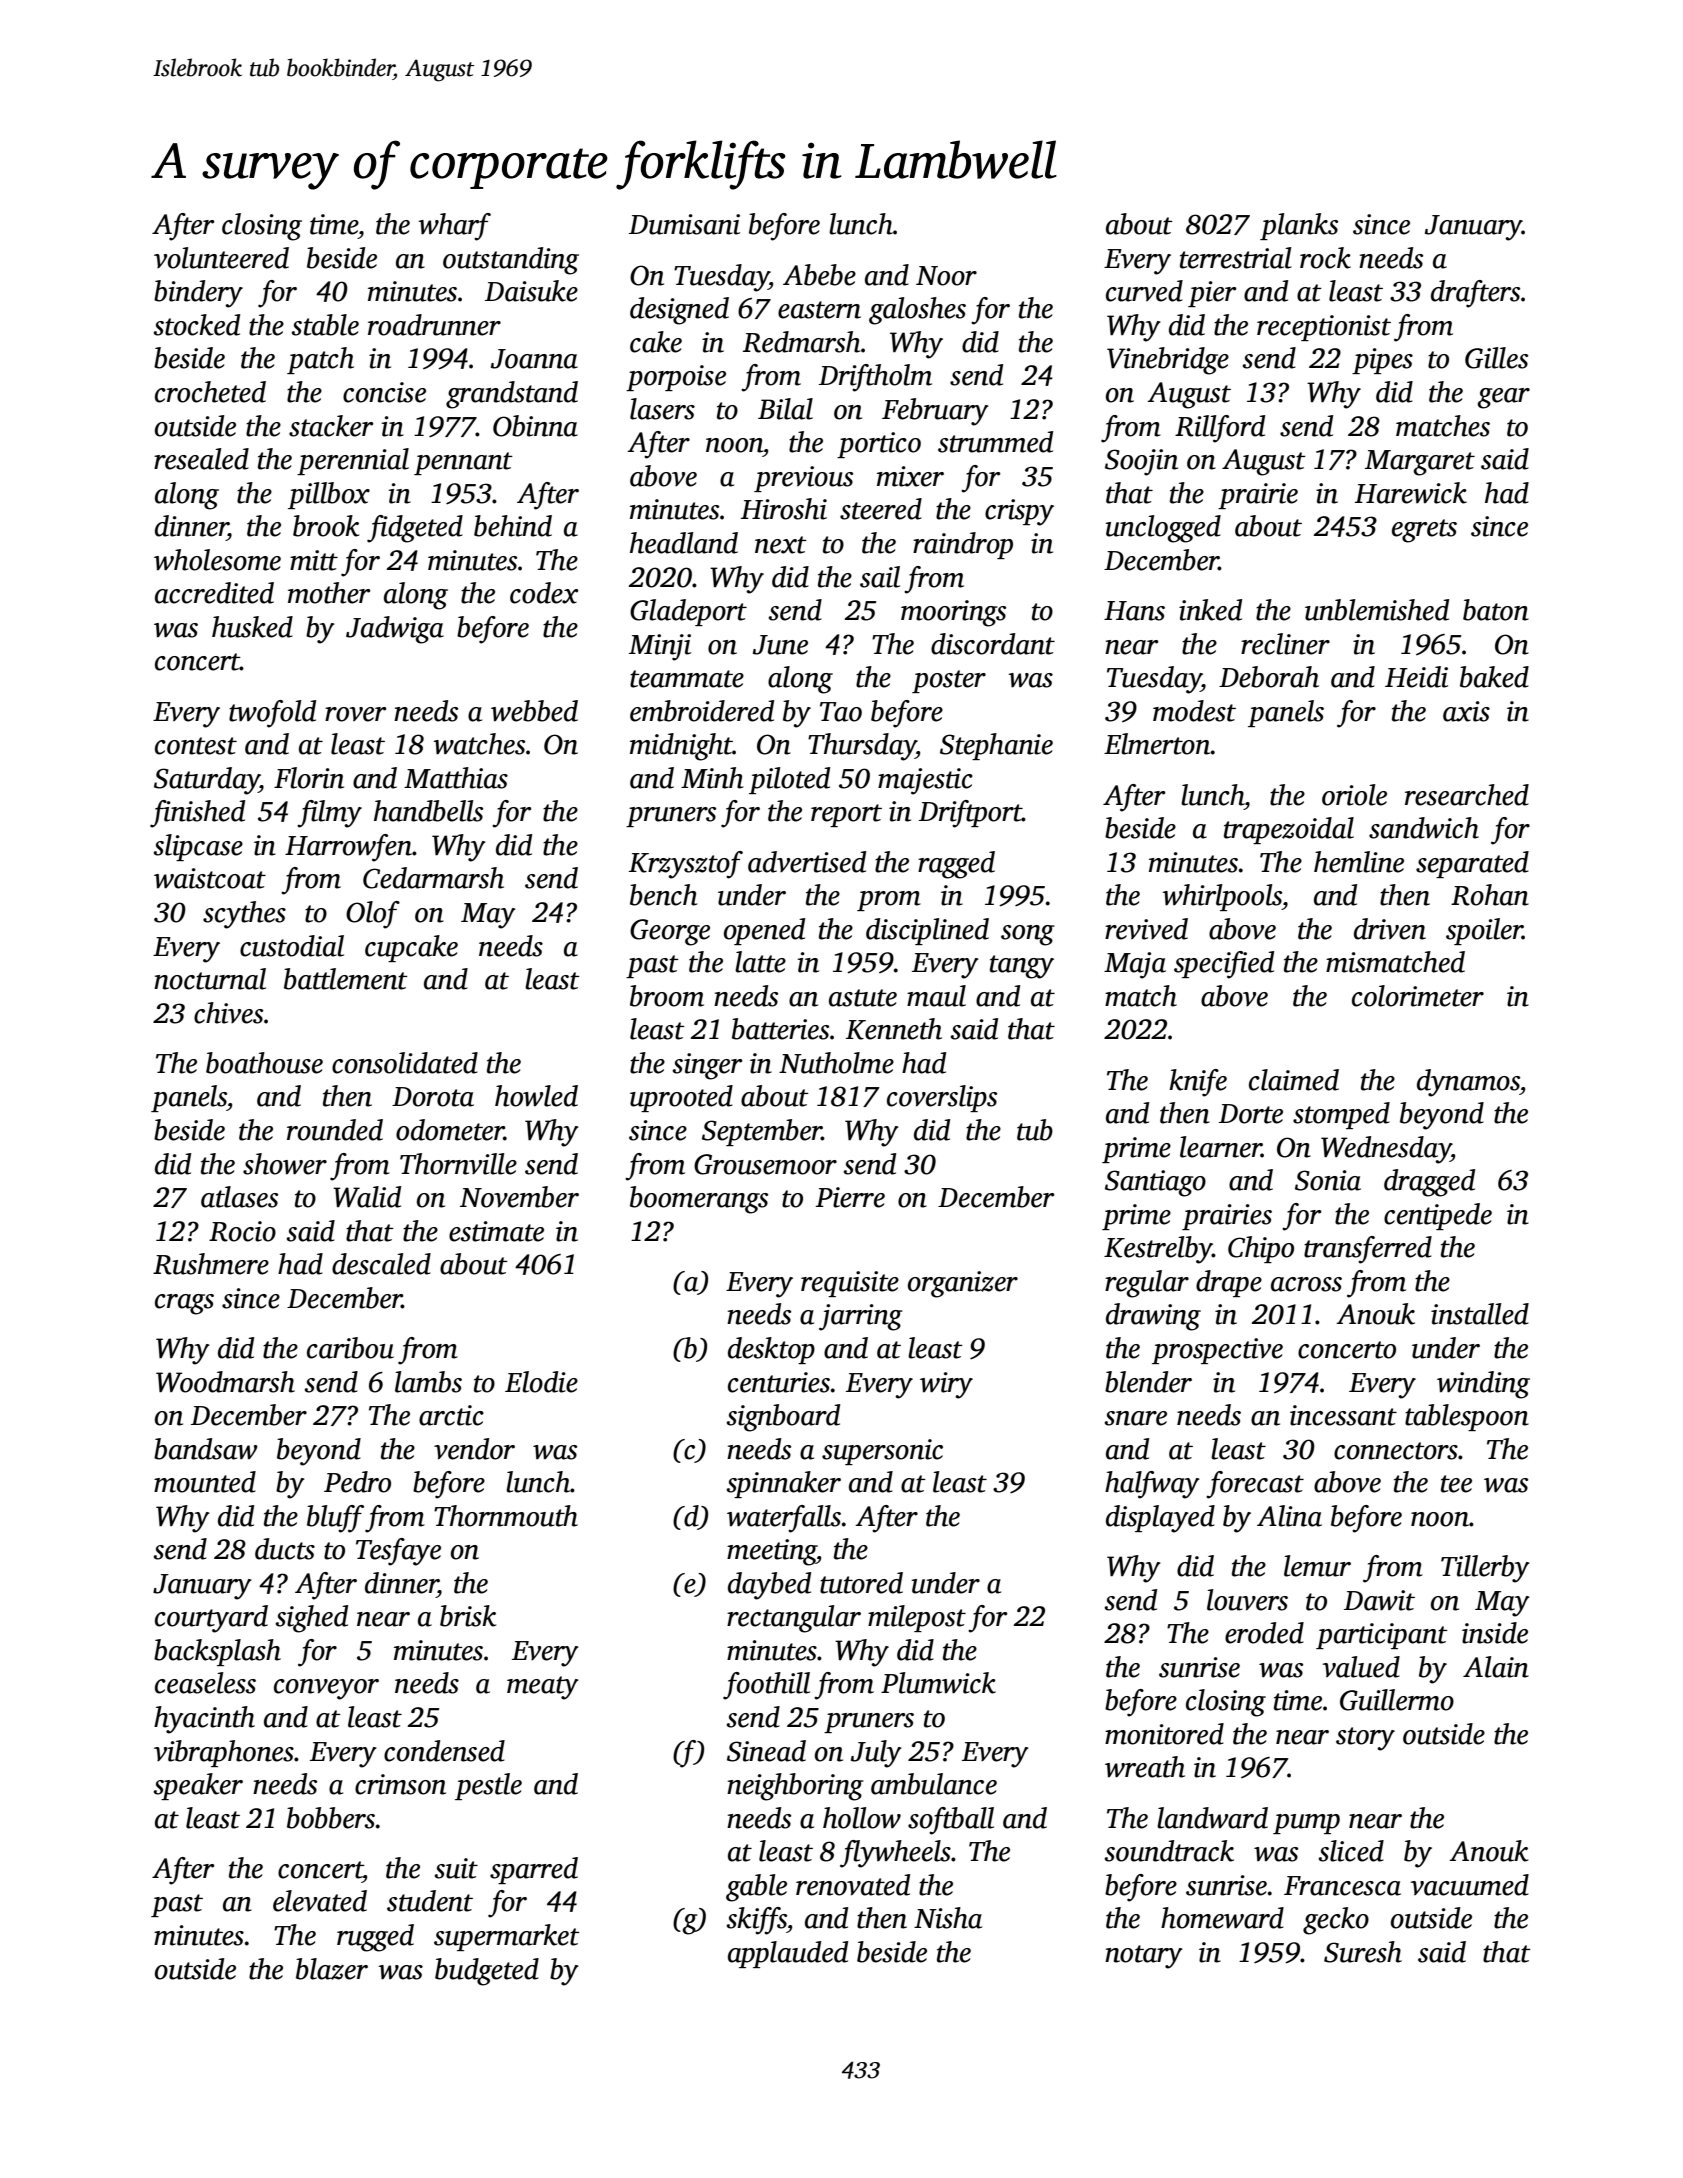 This image has width=1683, height=2178. I want to click on Dumisani, so click(684, 224).
